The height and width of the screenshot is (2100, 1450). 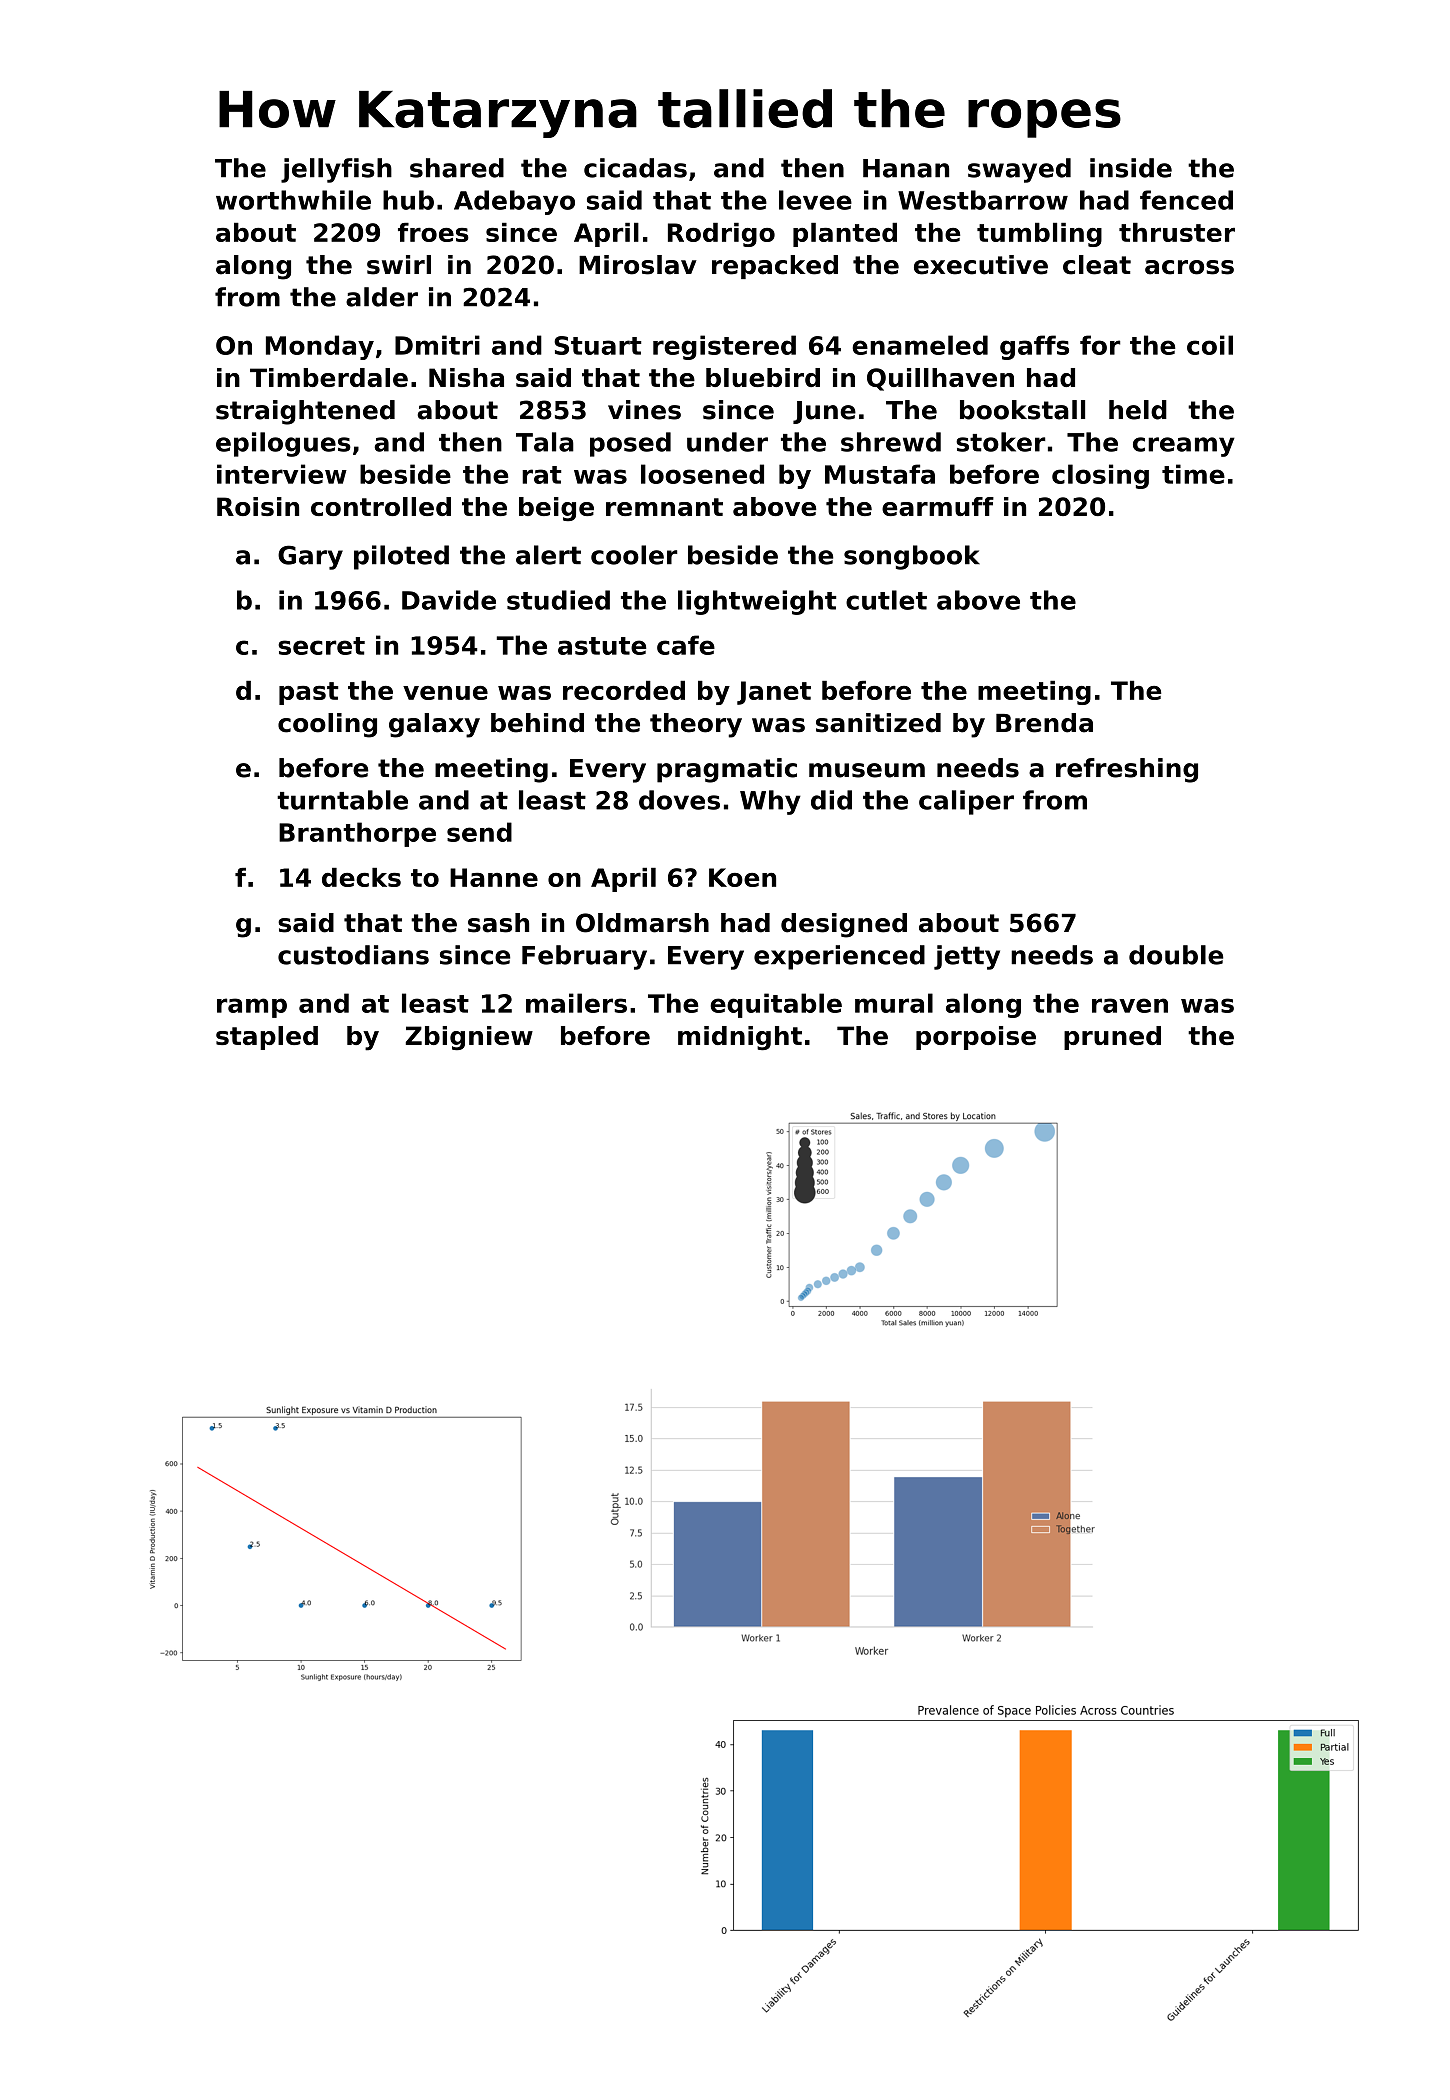 What do you see at coordinates (724, 347) in the screenshot?
I see `registered` at bounding box center [724, 347].
